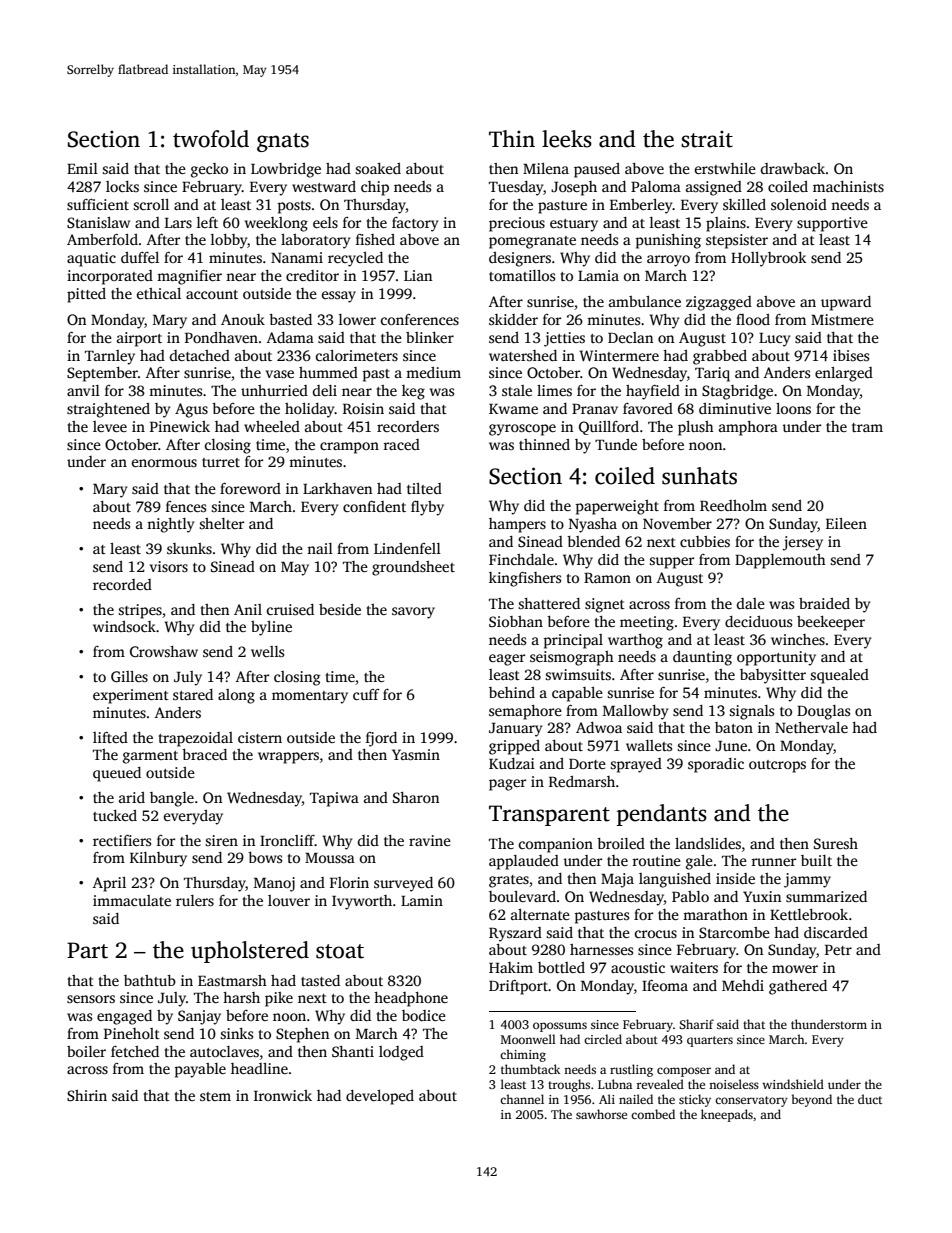 The width and height of the page is (952, 1233). I want to click on troughs, so click(569, 1085).
